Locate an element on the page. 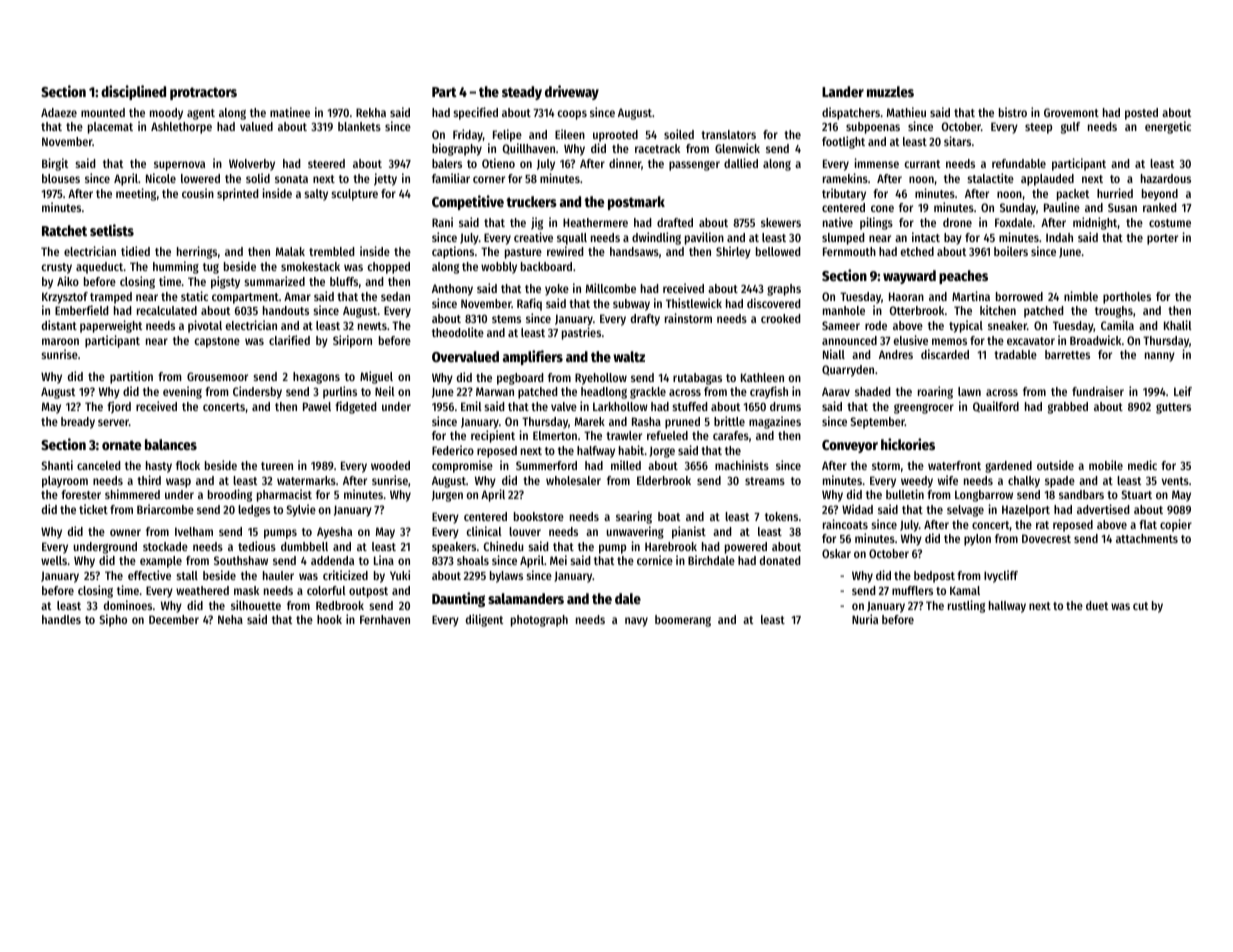 The width and height of the image is (1233, 952). currant is located at coordinates (922, 164).
